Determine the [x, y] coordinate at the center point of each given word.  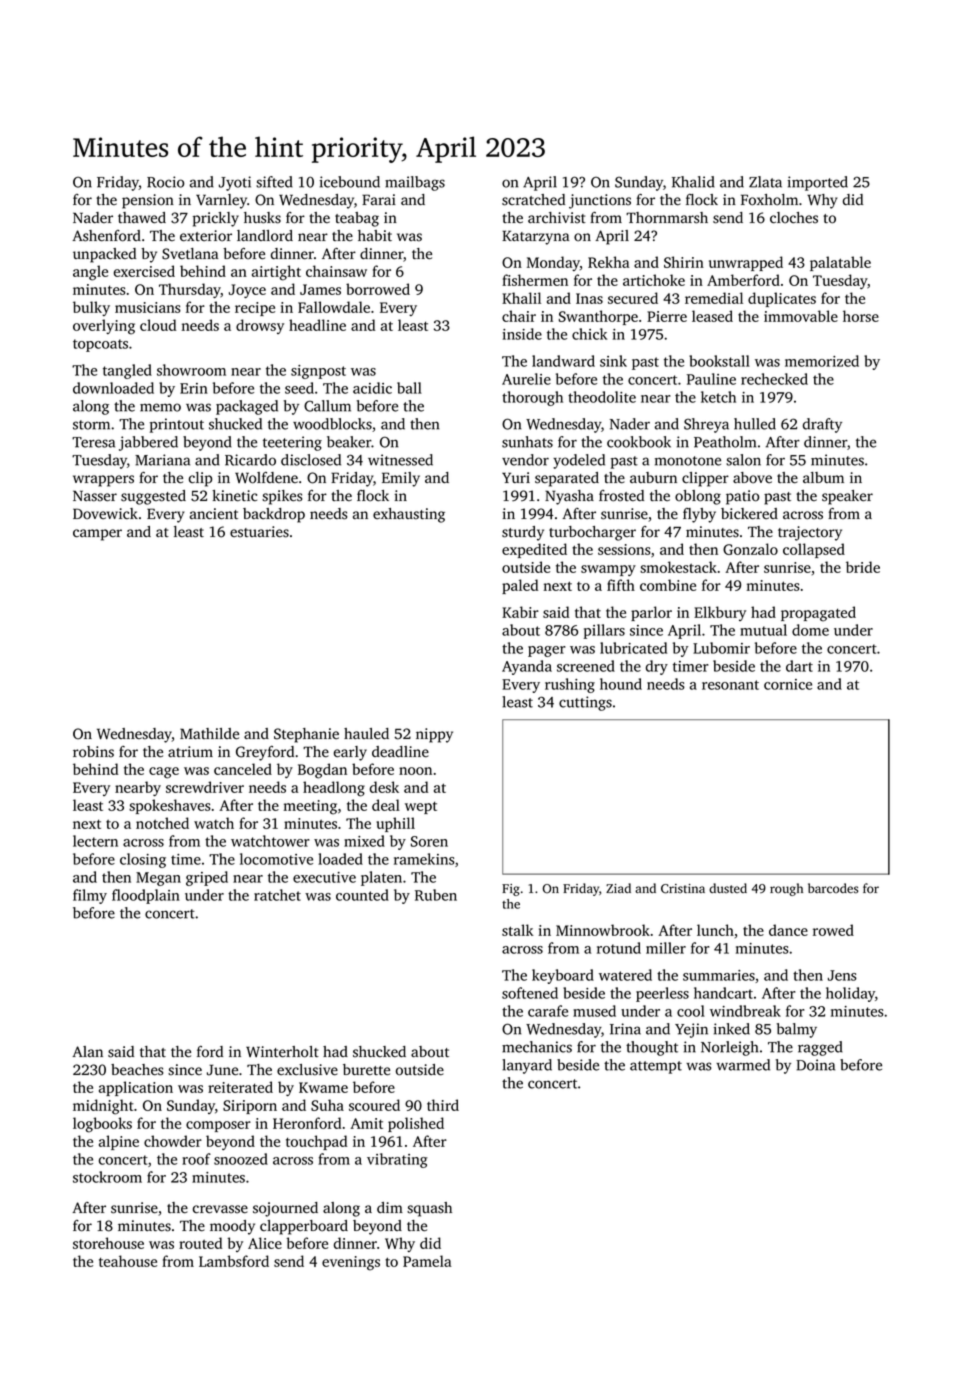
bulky [91, 308]
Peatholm [725, 442]
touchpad [316, 1142]
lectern [95, 841]
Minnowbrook [603, 930]
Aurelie [526, 379]
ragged [820, 1048]
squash [429, 1209]
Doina [815, 1065]
